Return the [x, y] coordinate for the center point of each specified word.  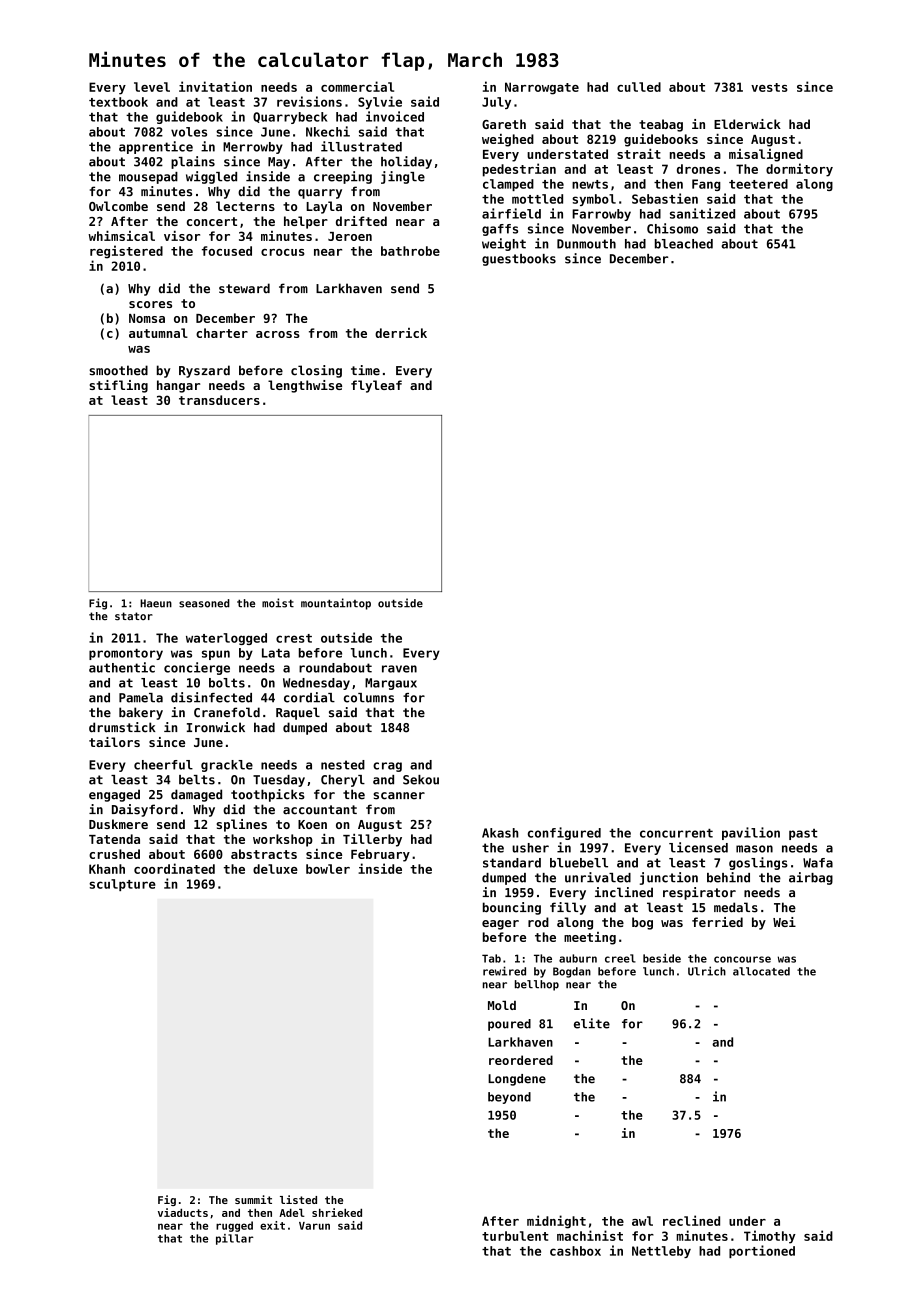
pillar [235, 1239]
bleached [684, 244]
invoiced [395, 116]
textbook [118, 102]
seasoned [204, 603]
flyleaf [376, 386]
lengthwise [305, 386]
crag [387, 767]
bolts [227, 683]
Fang [706, 185]
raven [399, 669]
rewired [504, 971]
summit [253, 1199]
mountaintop [336, 604]
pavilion [751, 833]
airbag [811, 878]
